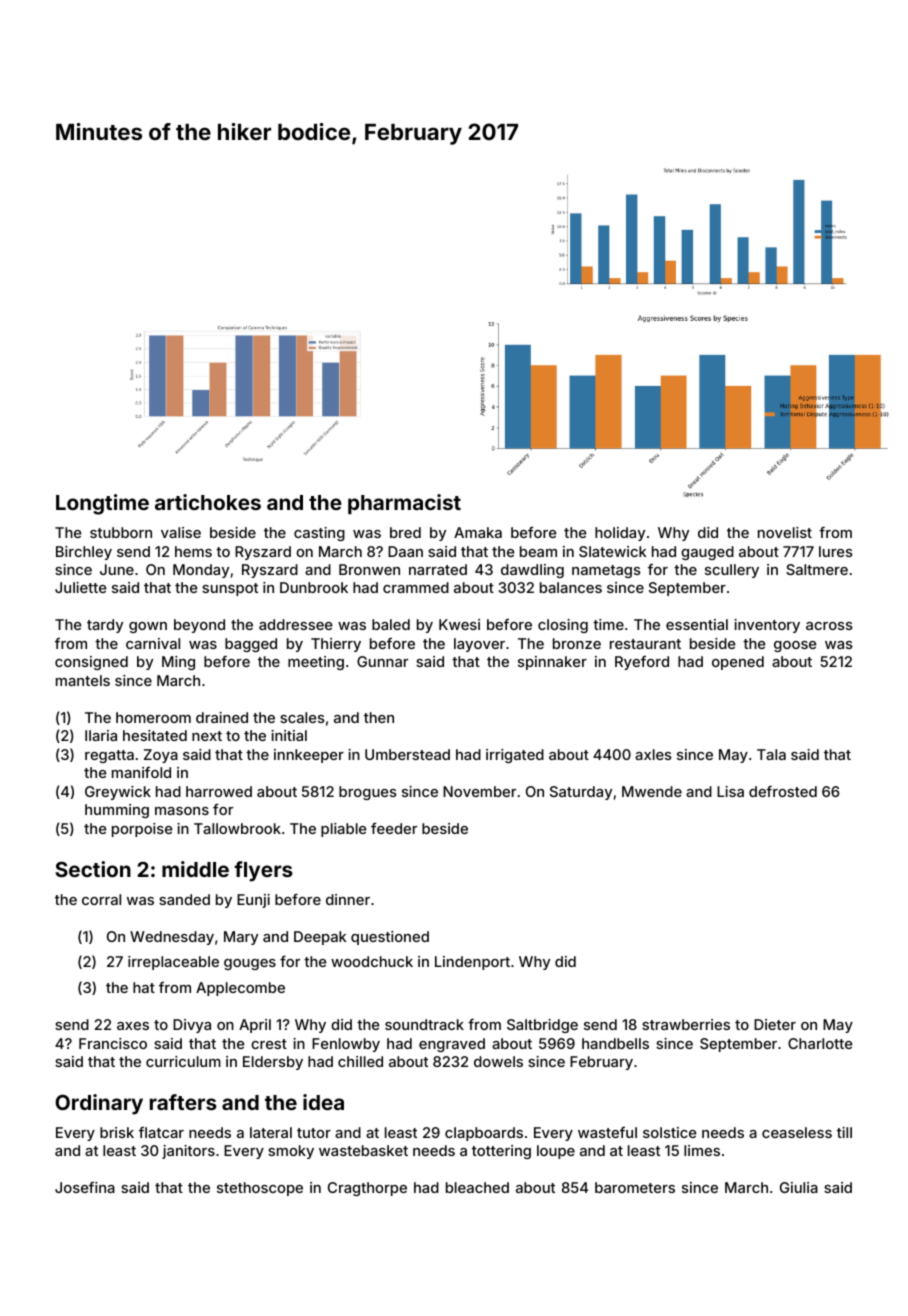 The width and height of the image is (908, 1316). What do you see at coordinates (799, 1187) in the image?
I see `Giulia` at bounding box center [799, 1187].
